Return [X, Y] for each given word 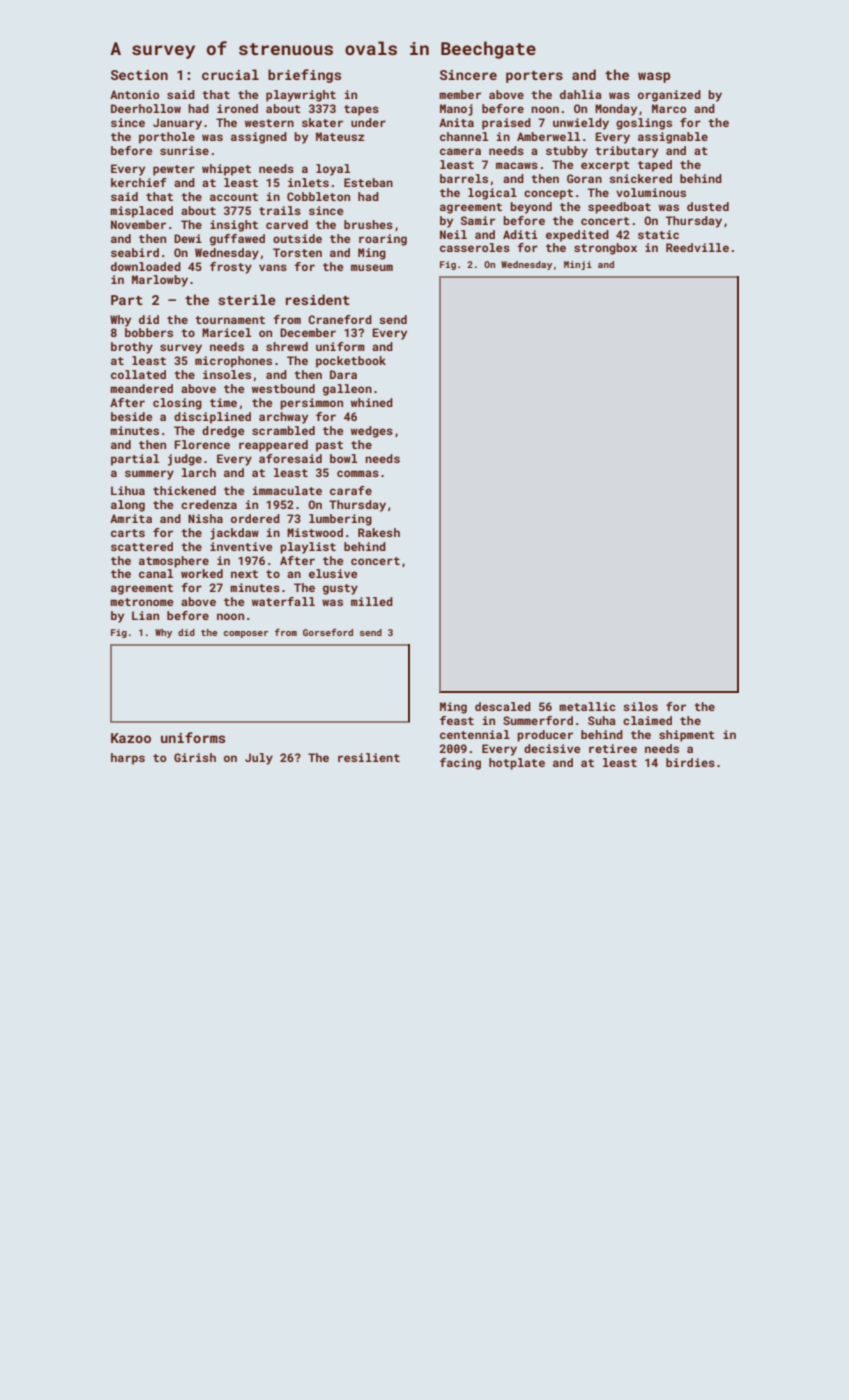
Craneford [340, 319]
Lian [145, 615]
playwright [301, 96]
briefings [304, 76]
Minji [578, 265]
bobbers [149, 332]
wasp [654, 77]
